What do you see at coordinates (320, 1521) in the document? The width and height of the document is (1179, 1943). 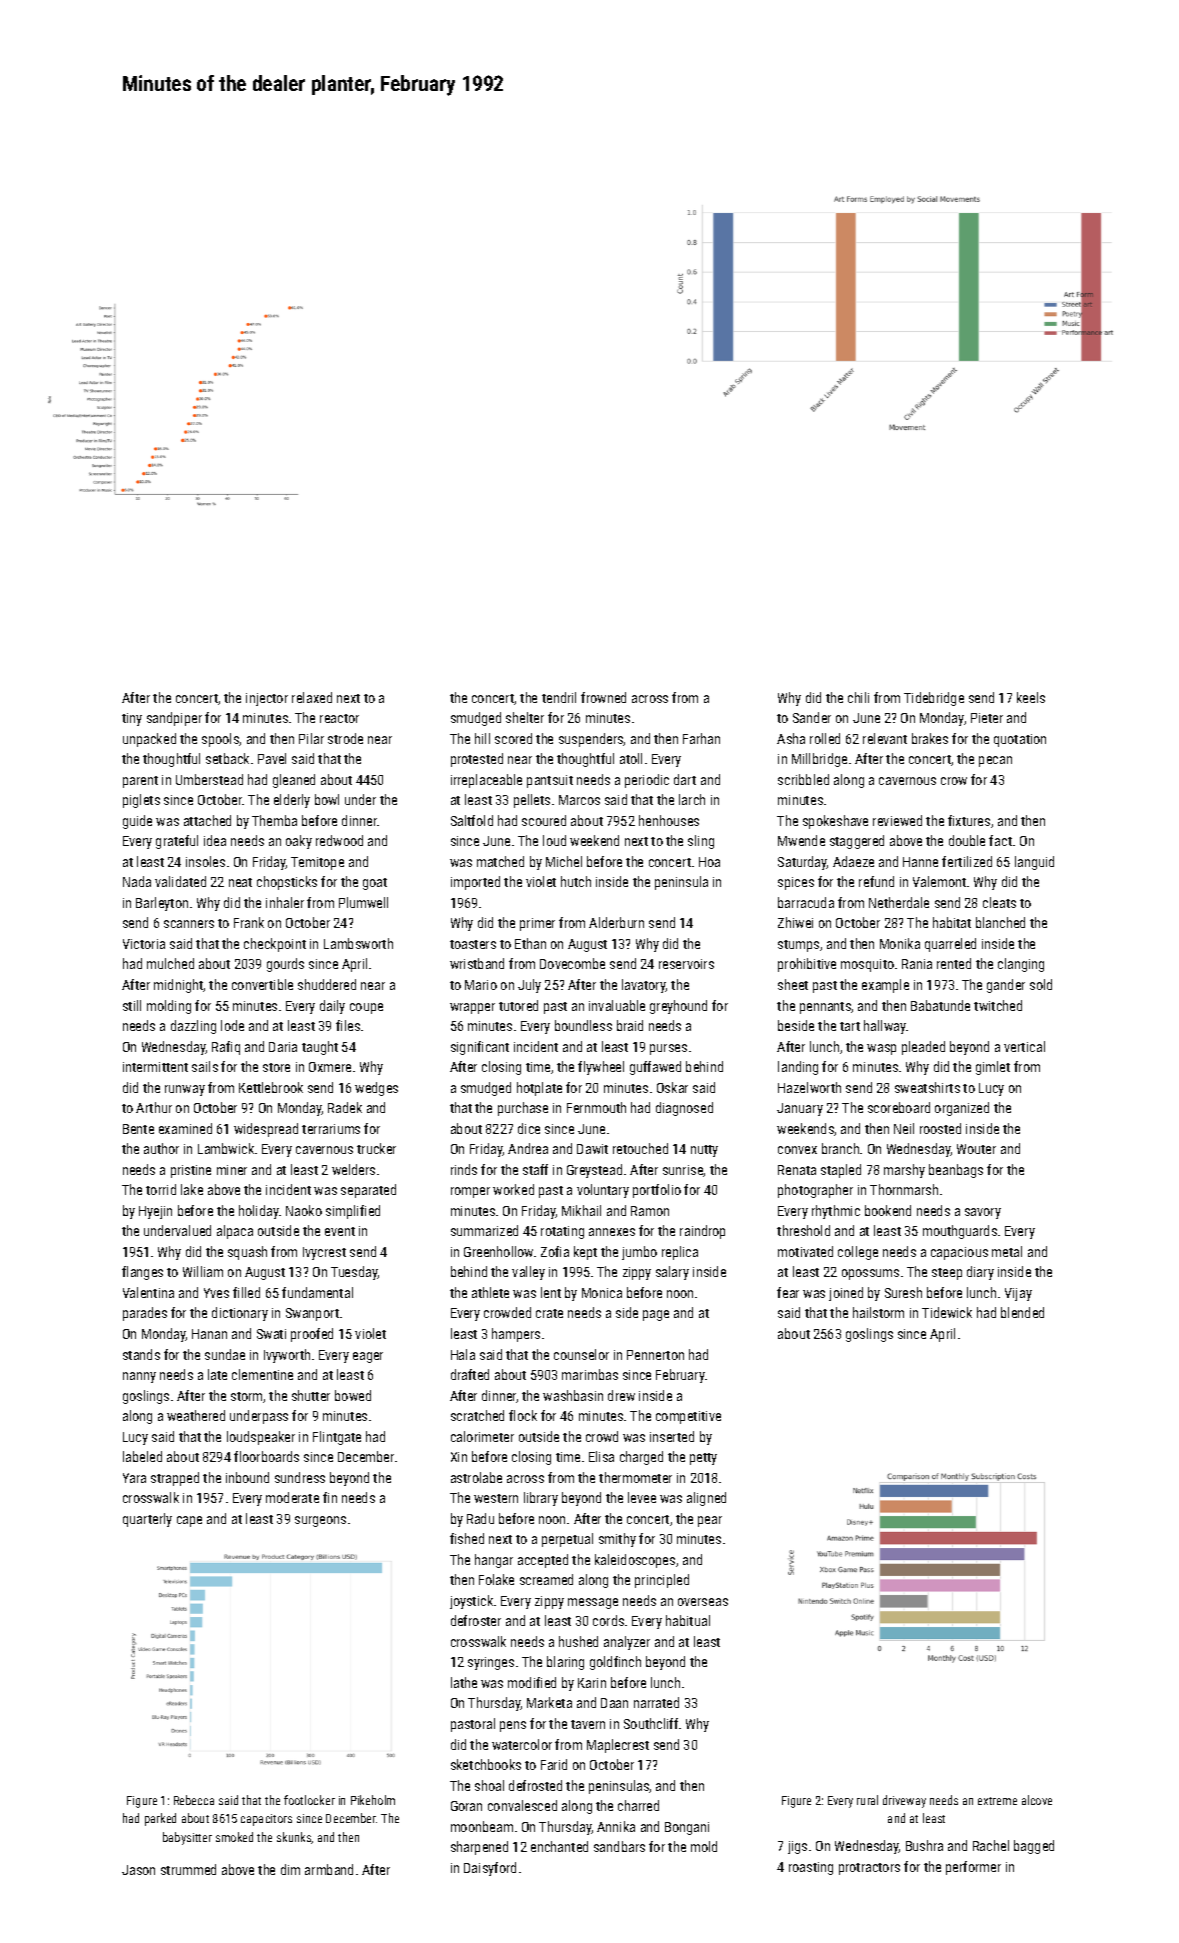 I see `surgeons` at bounding box center [320, 1521].
